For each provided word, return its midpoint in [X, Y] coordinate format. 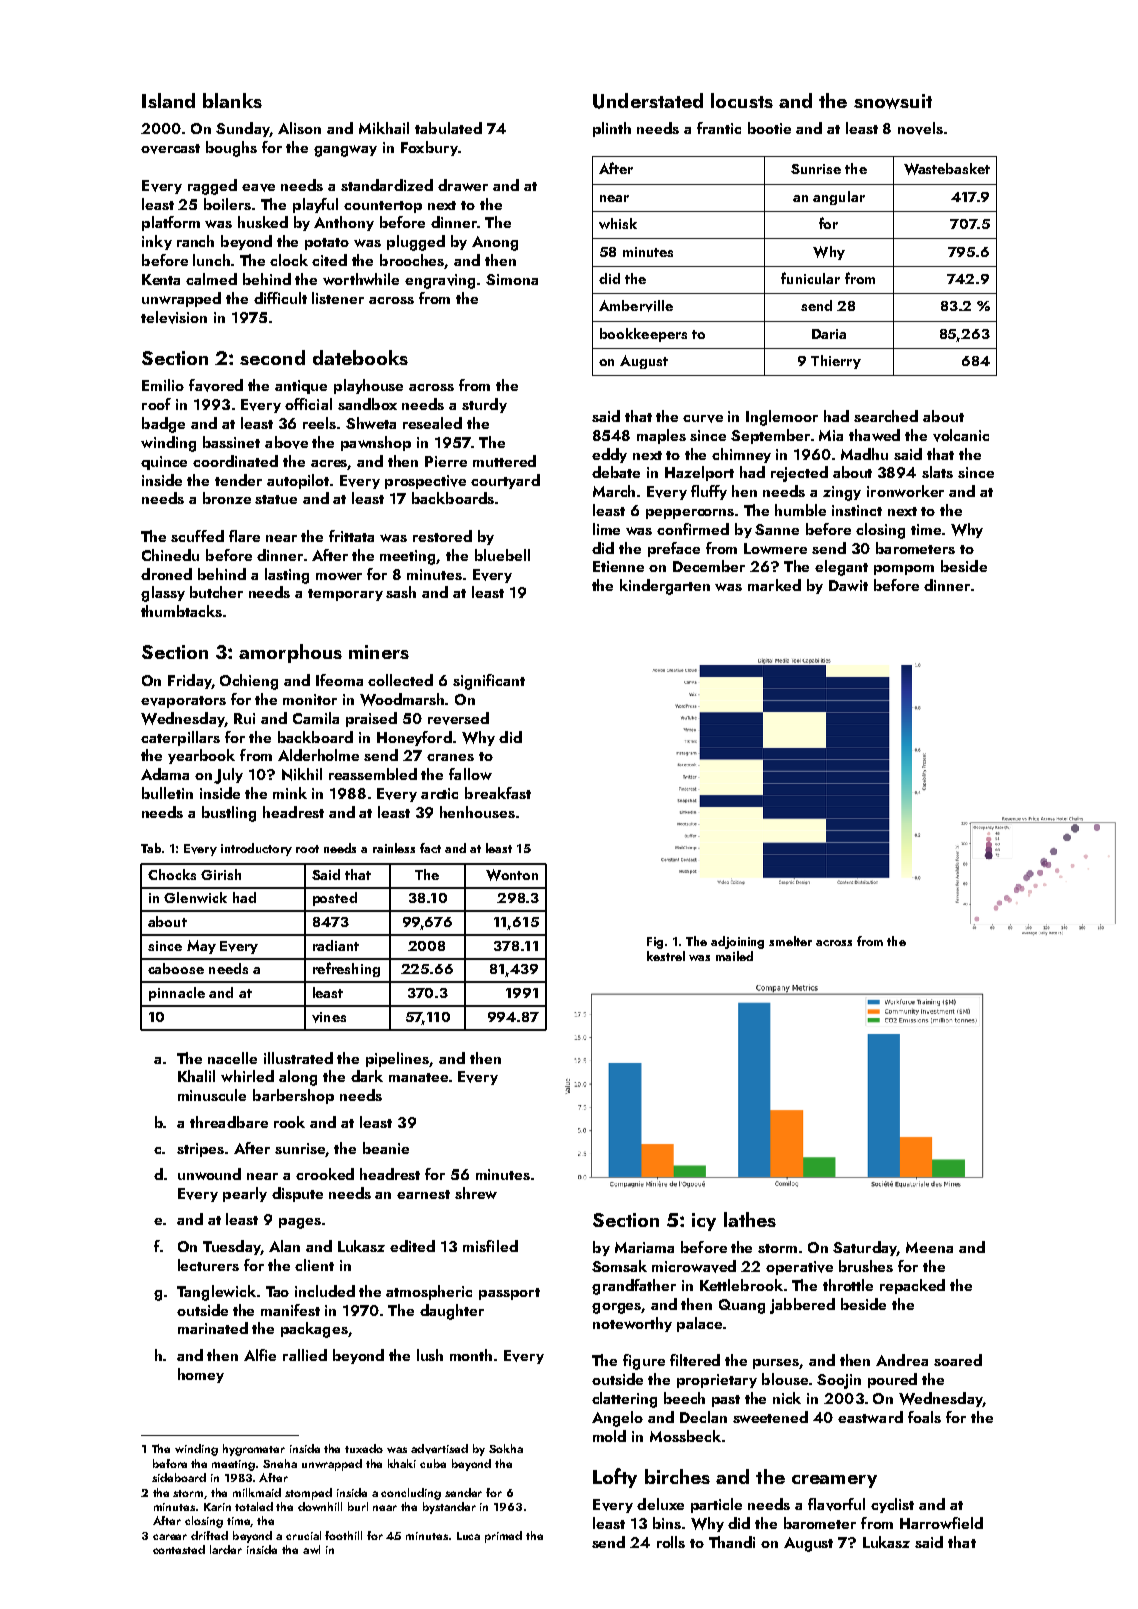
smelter [790, 941]
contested [179, 1549]
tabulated [448, 128]
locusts [742, 100]
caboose [176, 968]
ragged [212, 187]
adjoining [737, 942]
